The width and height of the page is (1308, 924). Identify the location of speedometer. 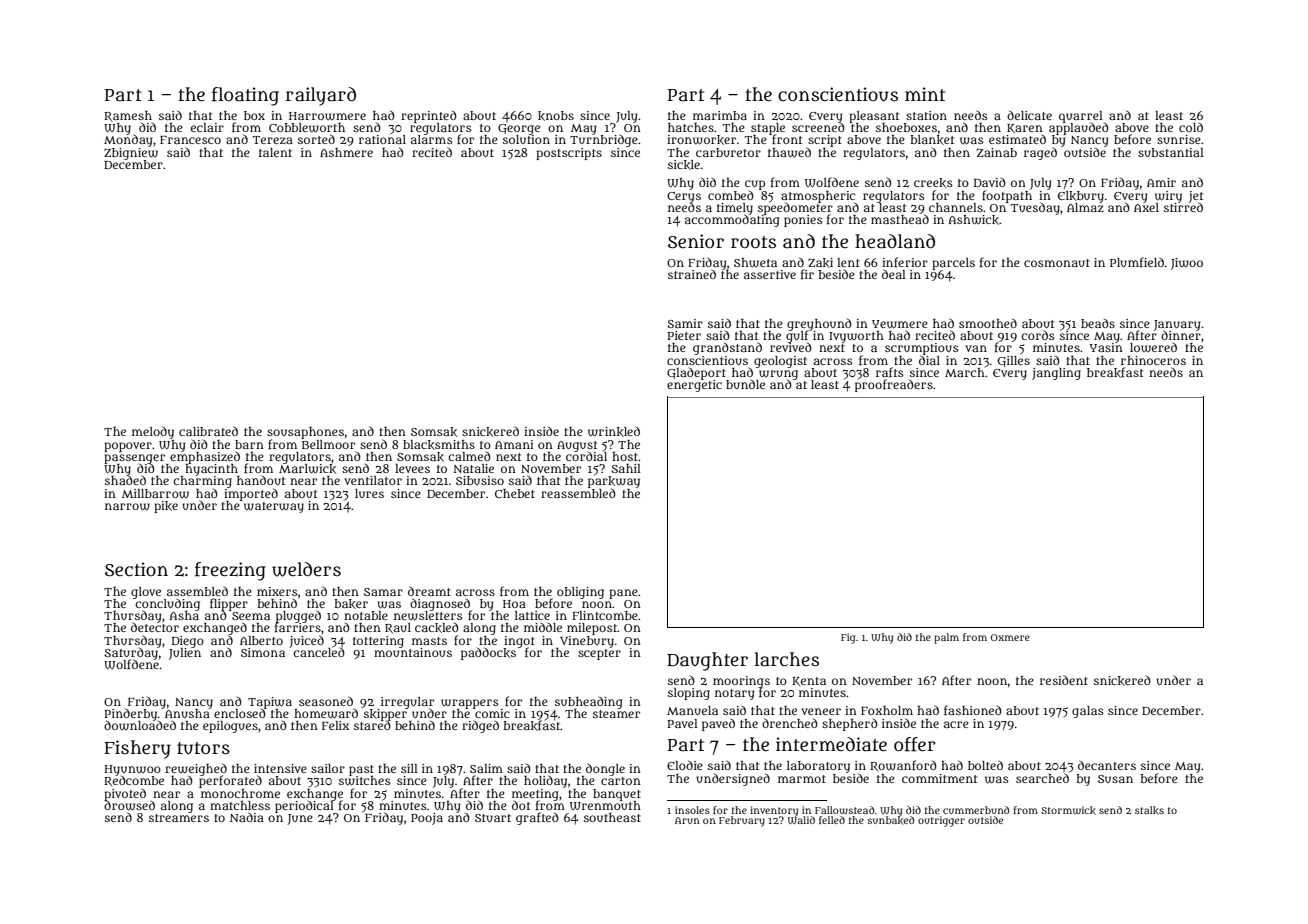
(795, 209).
